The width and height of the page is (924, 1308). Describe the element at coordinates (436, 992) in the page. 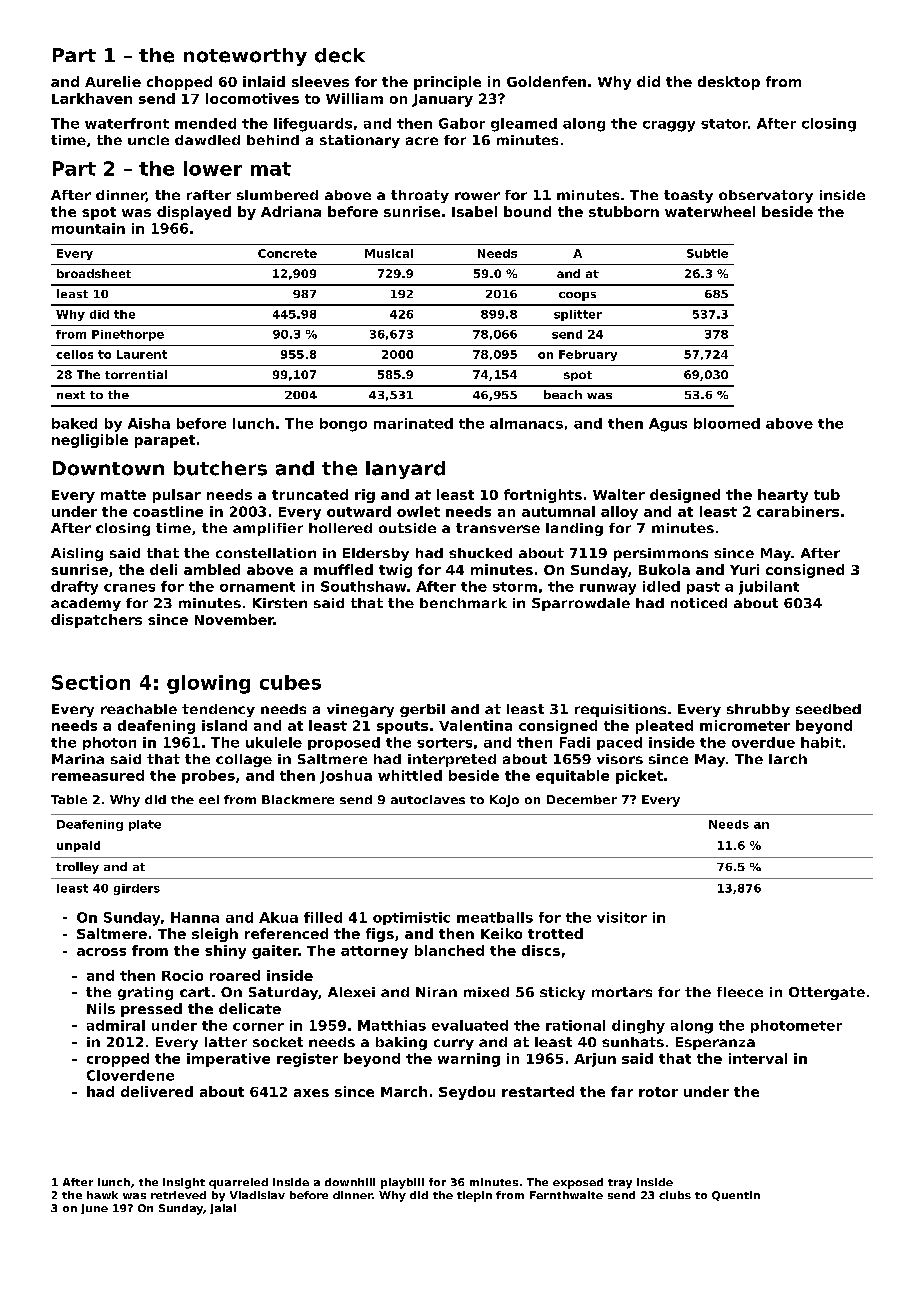

I see `Niran` at that location.
